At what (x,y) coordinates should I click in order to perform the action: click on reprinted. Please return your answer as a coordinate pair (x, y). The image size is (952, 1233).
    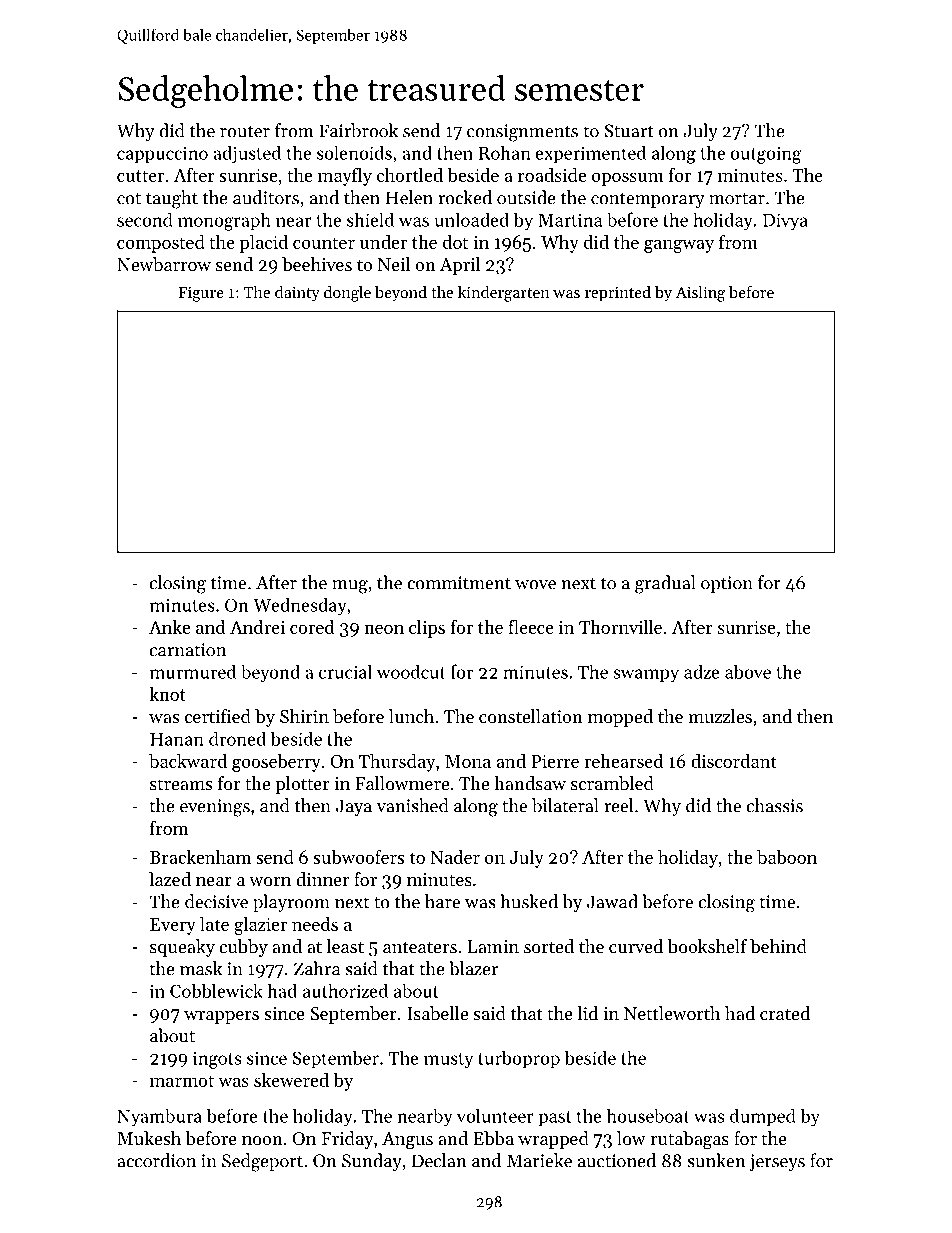
    Looking at the image, I should click on (618, 294).
